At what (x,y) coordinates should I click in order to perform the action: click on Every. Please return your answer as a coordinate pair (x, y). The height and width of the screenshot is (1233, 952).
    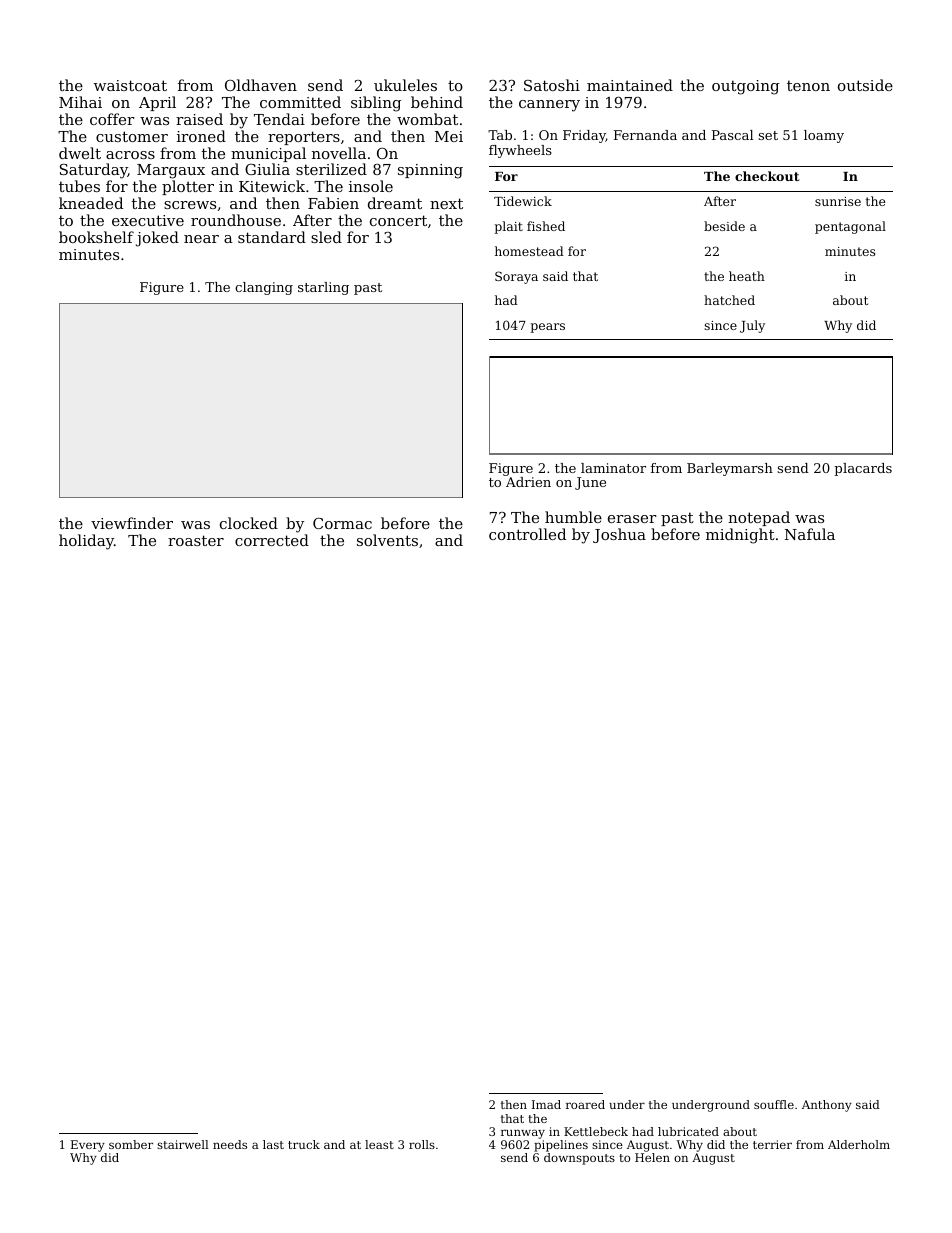
    Looking at the image, I should click on (88, 1146).
